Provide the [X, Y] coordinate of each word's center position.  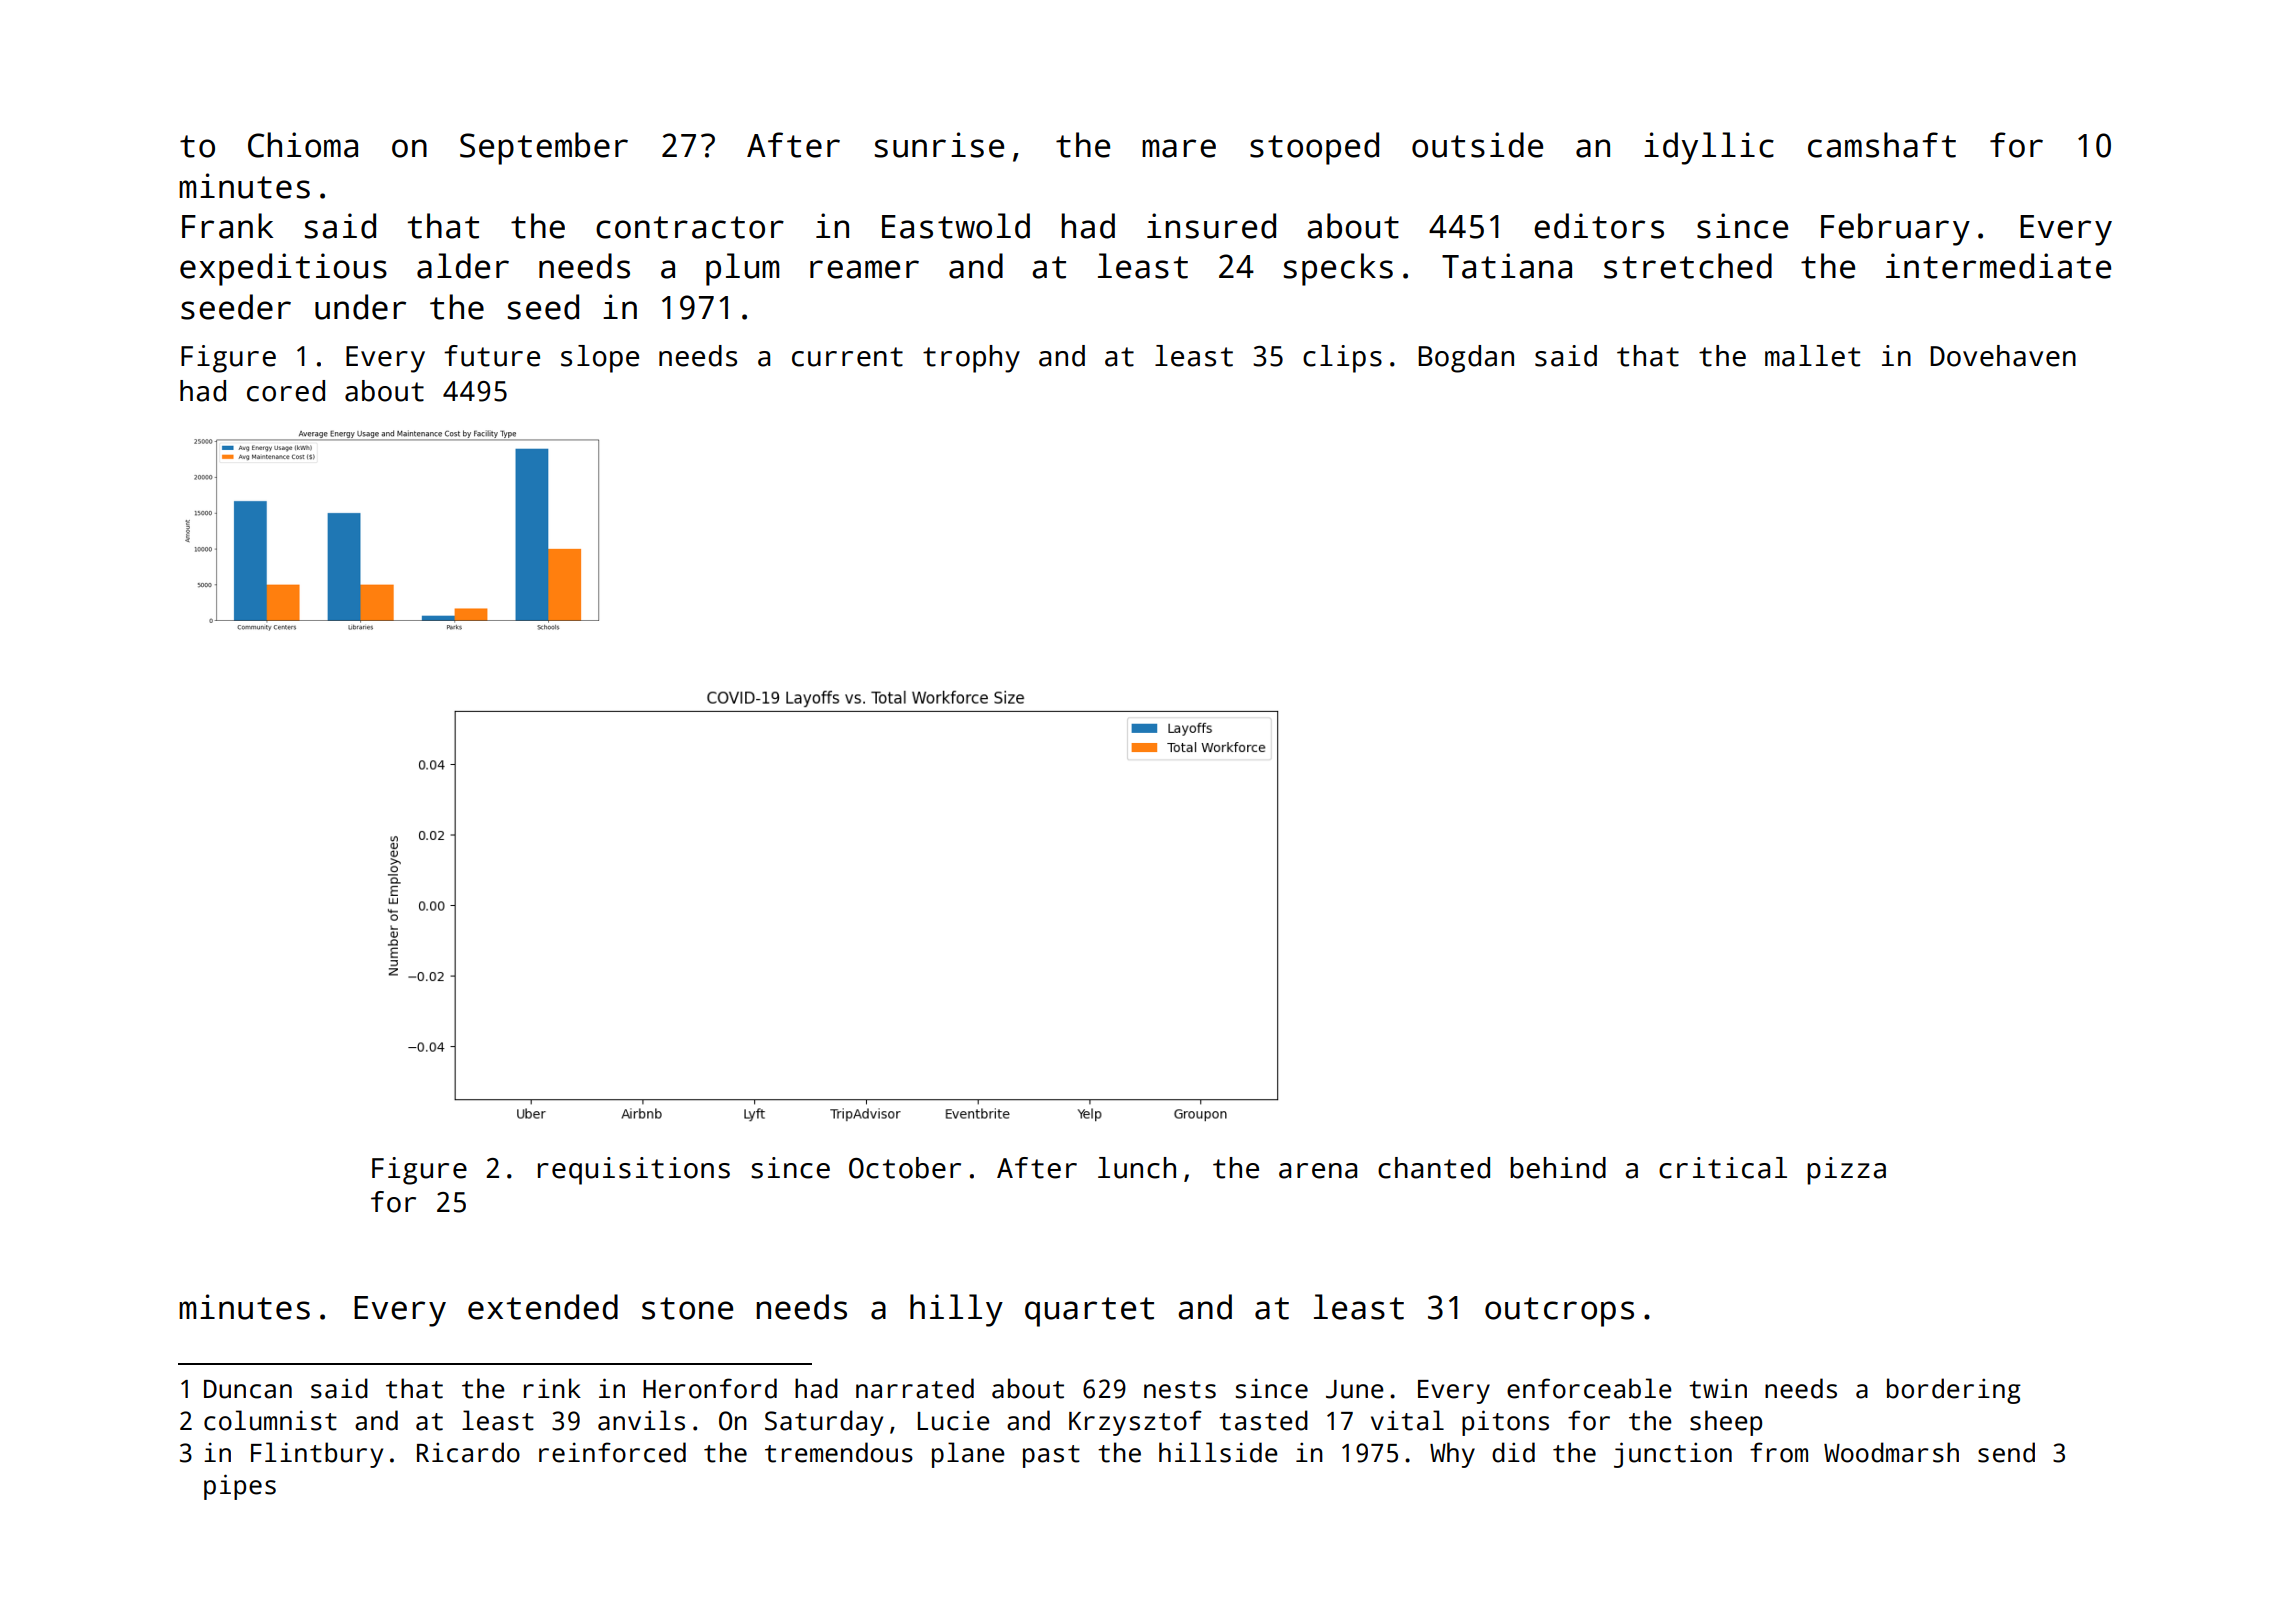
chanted [1434, 1168]
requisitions [634, 1171]
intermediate [1998, 266]
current [847, 357]
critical [1723, 1168]
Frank [227, 226]
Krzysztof [1135, 1423]
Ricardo [468, 1452]
